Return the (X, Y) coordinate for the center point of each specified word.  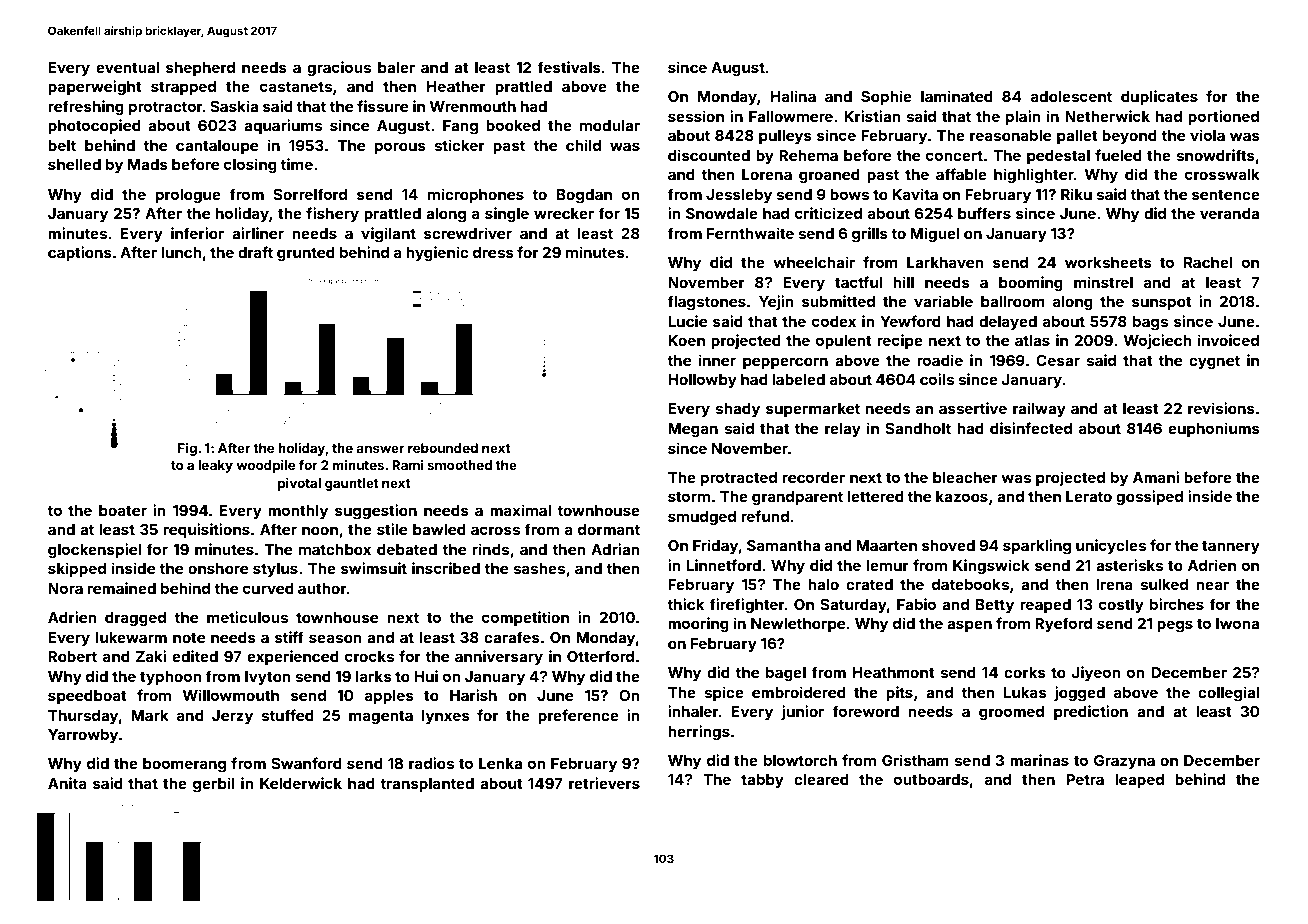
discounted (709, 155)
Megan (693, 430)
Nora (65, 588)
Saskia (234, 106)
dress (493, 252)
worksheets (1108, 262)
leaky (215, 466)
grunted (306, 254)
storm (689, 496)
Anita (67, 783)
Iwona (1237, 623)
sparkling (1037, 547)
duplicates (1159, 97)
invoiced (1228, 340)
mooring (698, 625)
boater (123, 510)
